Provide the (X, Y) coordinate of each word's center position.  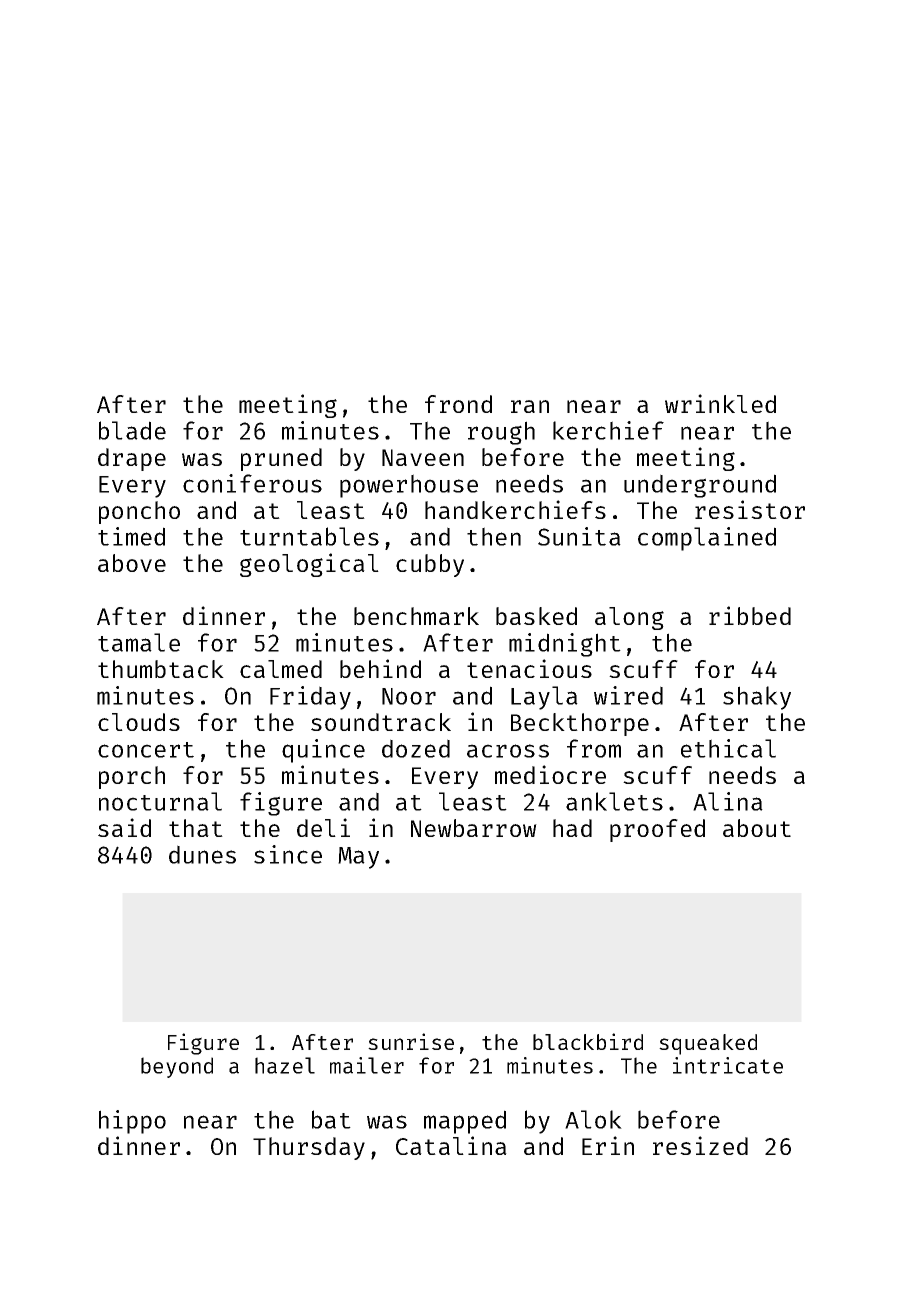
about (757, 828)
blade (132, 430)
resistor (750, 509)
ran (530, 406)
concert (146, 750)
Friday (310, 698)
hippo (132, 1122)
